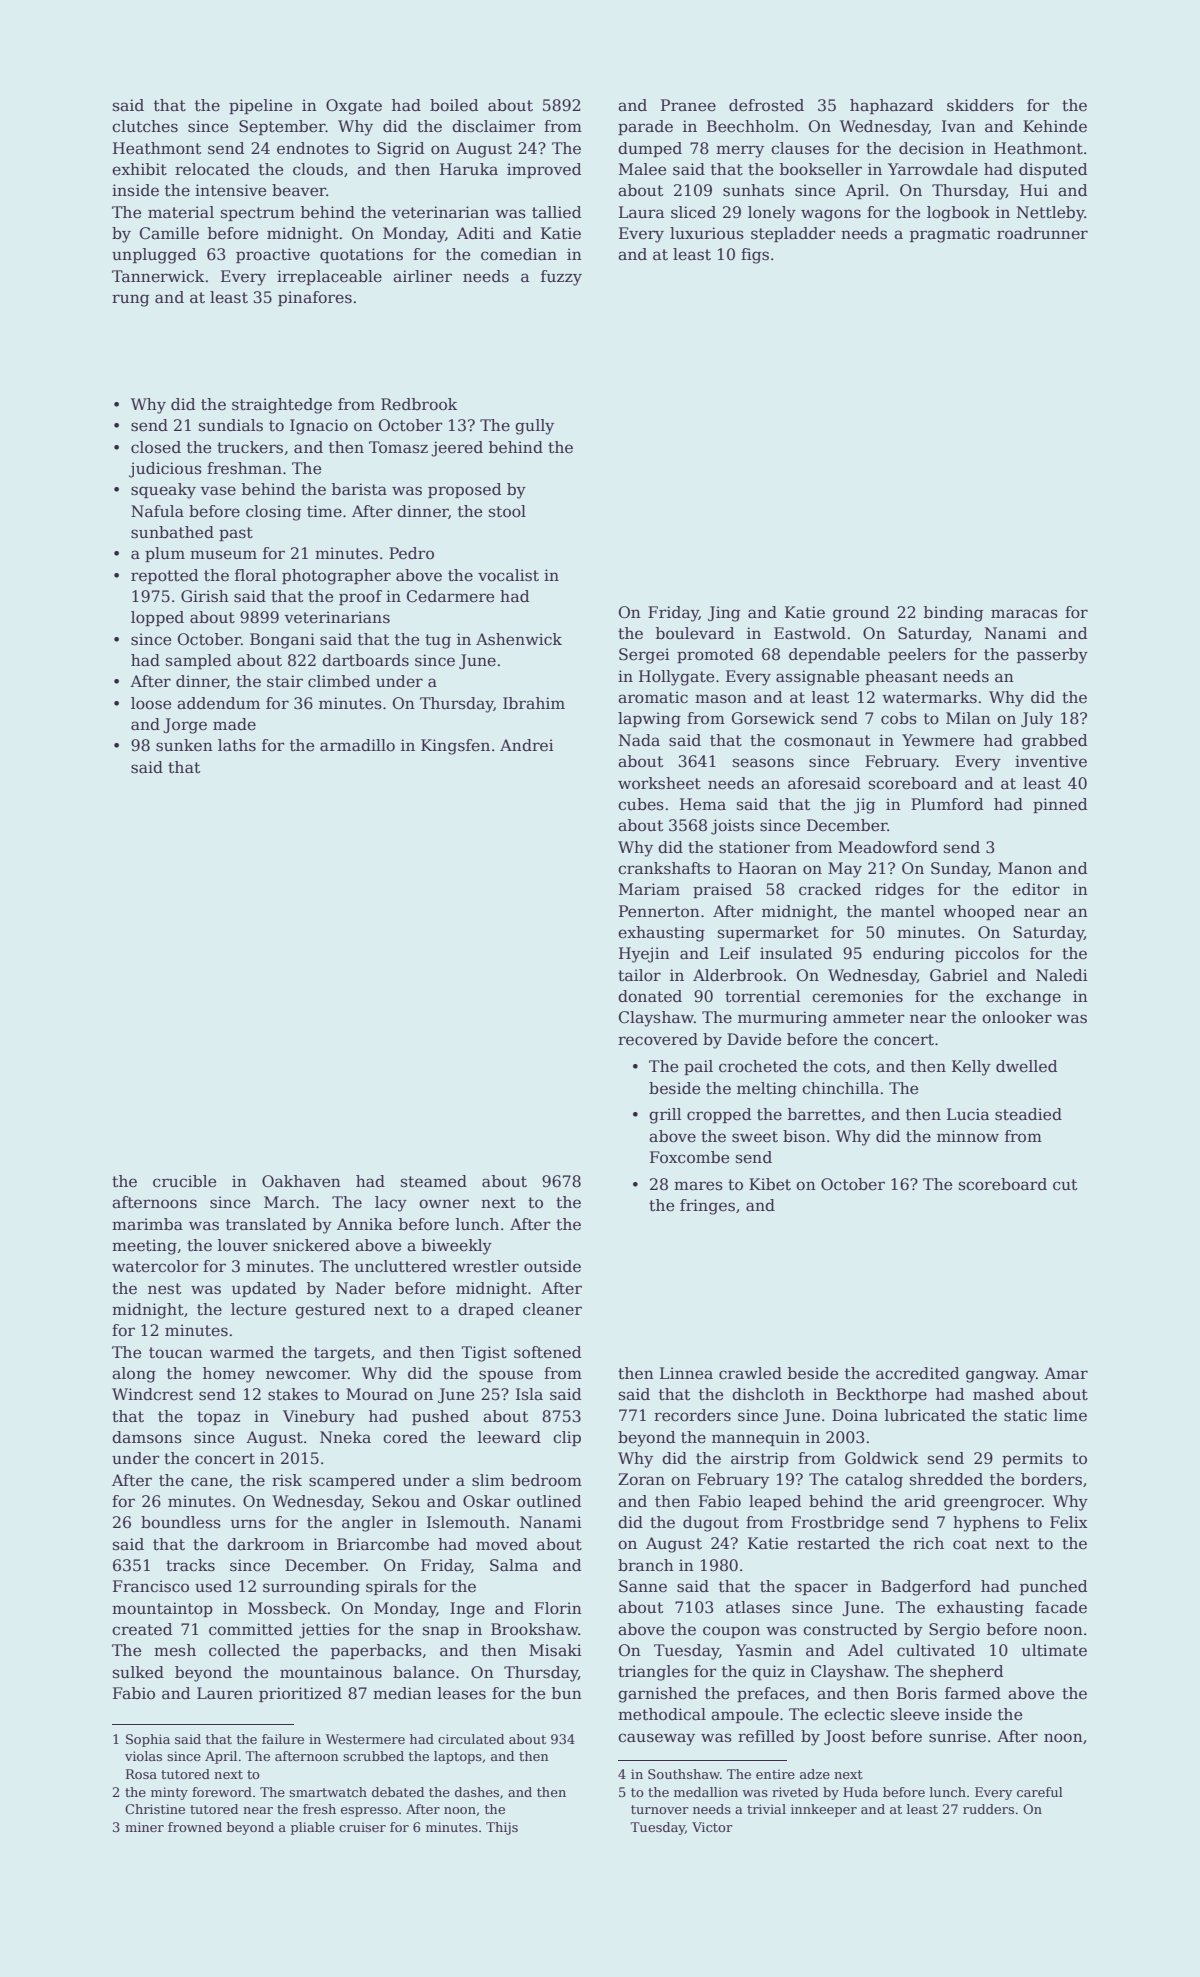  What do you see at coordinates (223, 555) in the screenshot?
I see `museum` at bounding box center [223, 555].
